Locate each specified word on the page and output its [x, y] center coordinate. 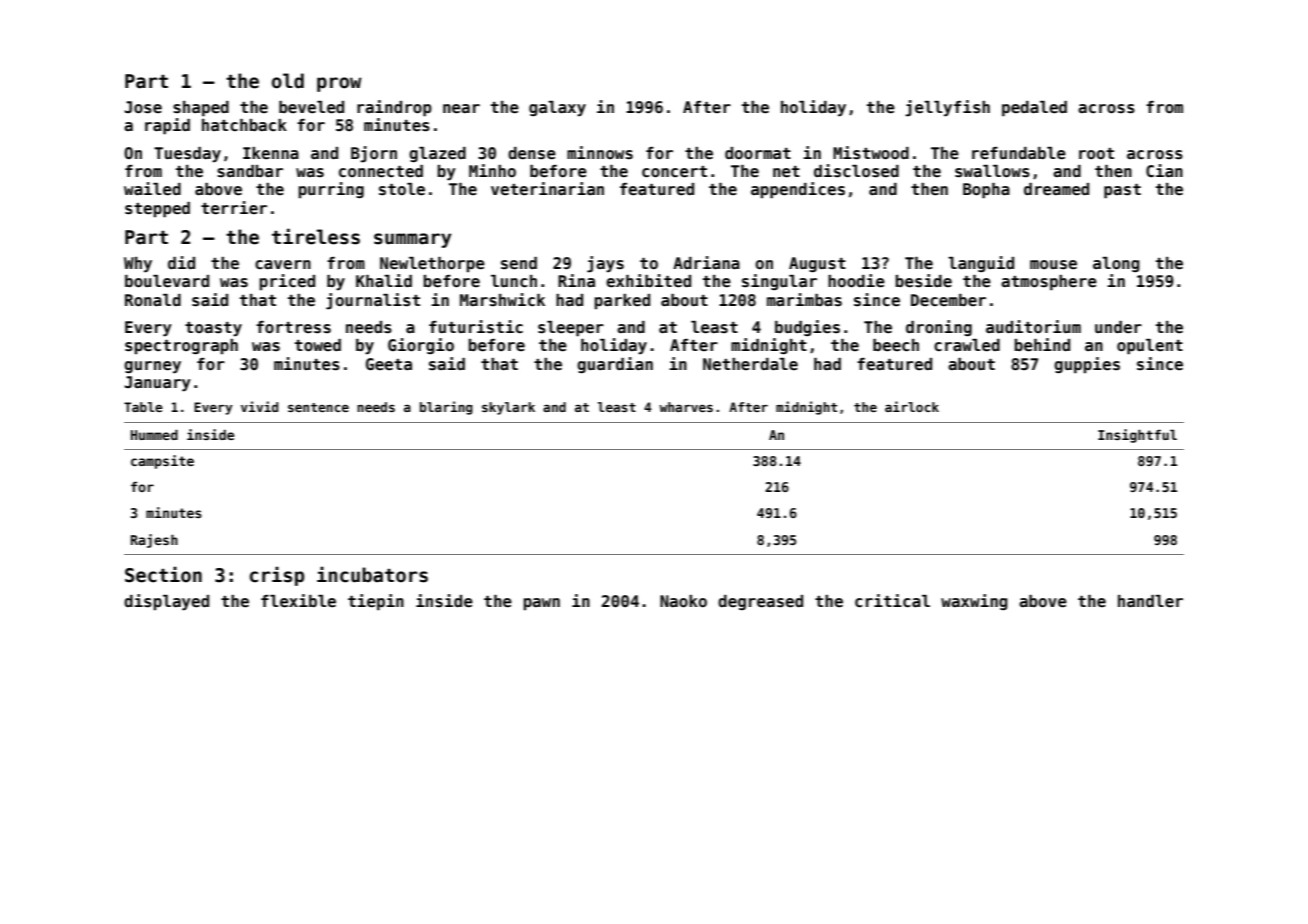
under [1118, 327]
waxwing [974, 602]
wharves [686, 407]
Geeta [389, 364]
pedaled [1034, 109]
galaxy [557, 109]
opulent [1150, 347]
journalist [373, 301]
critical [892, 601]
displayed [166, 602]
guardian [615, 365]
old [288, 81]
